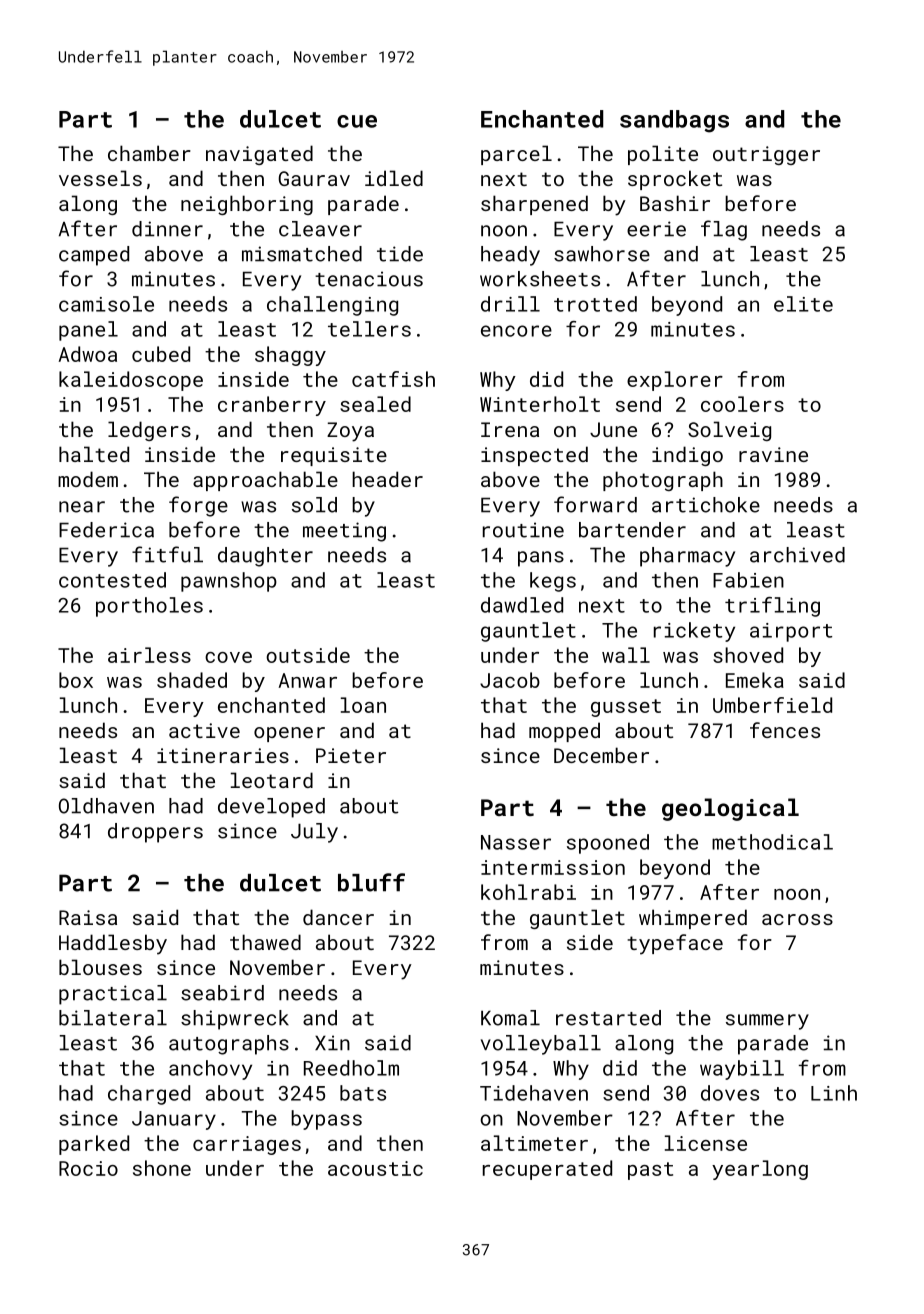 Image resolution: width=924 pixels, height=1314 pixels. Describe the element at coordinates (229, 582) in the screenshot. I see `pawnshop` at that location.
